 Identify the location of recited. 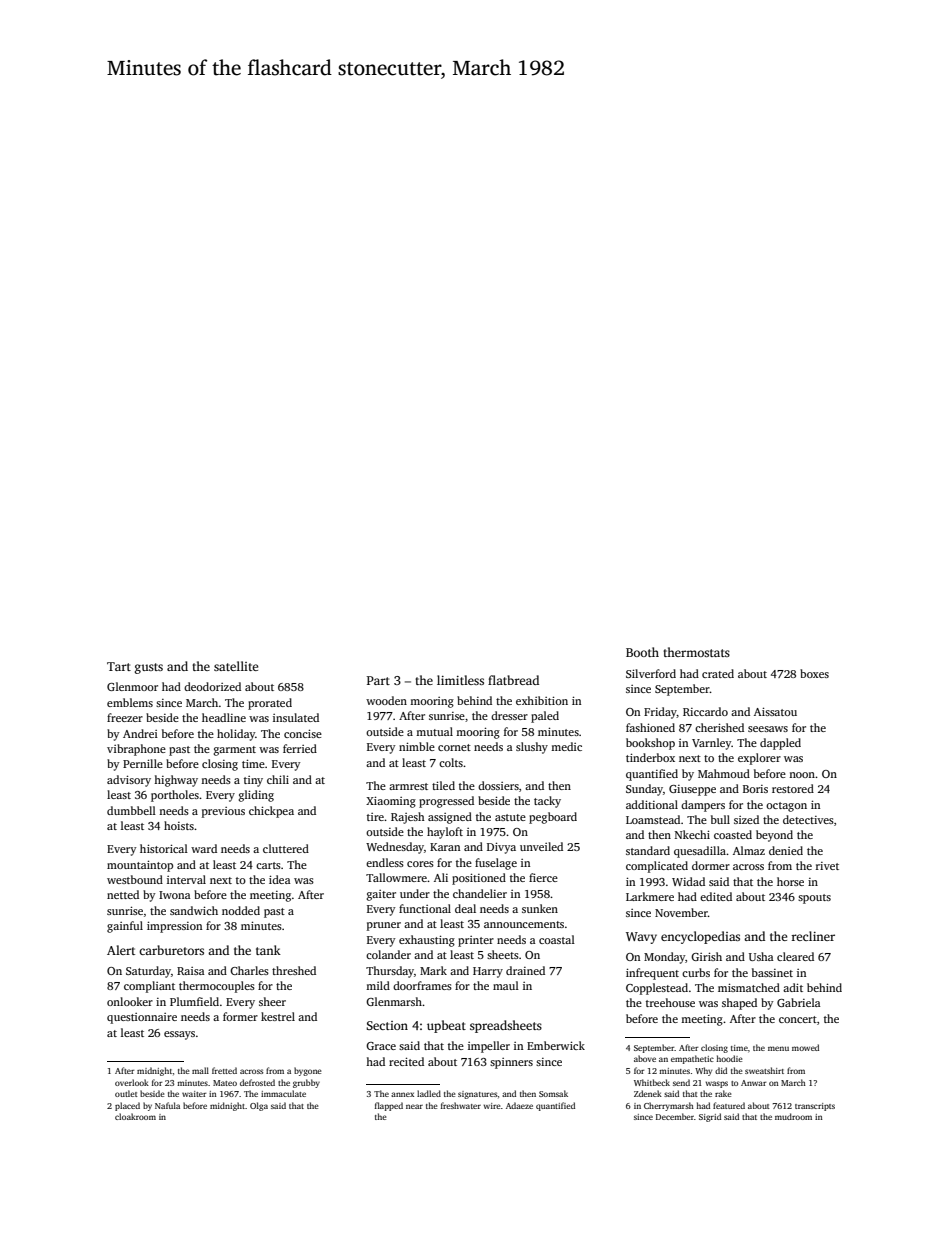
(406, 1061).
